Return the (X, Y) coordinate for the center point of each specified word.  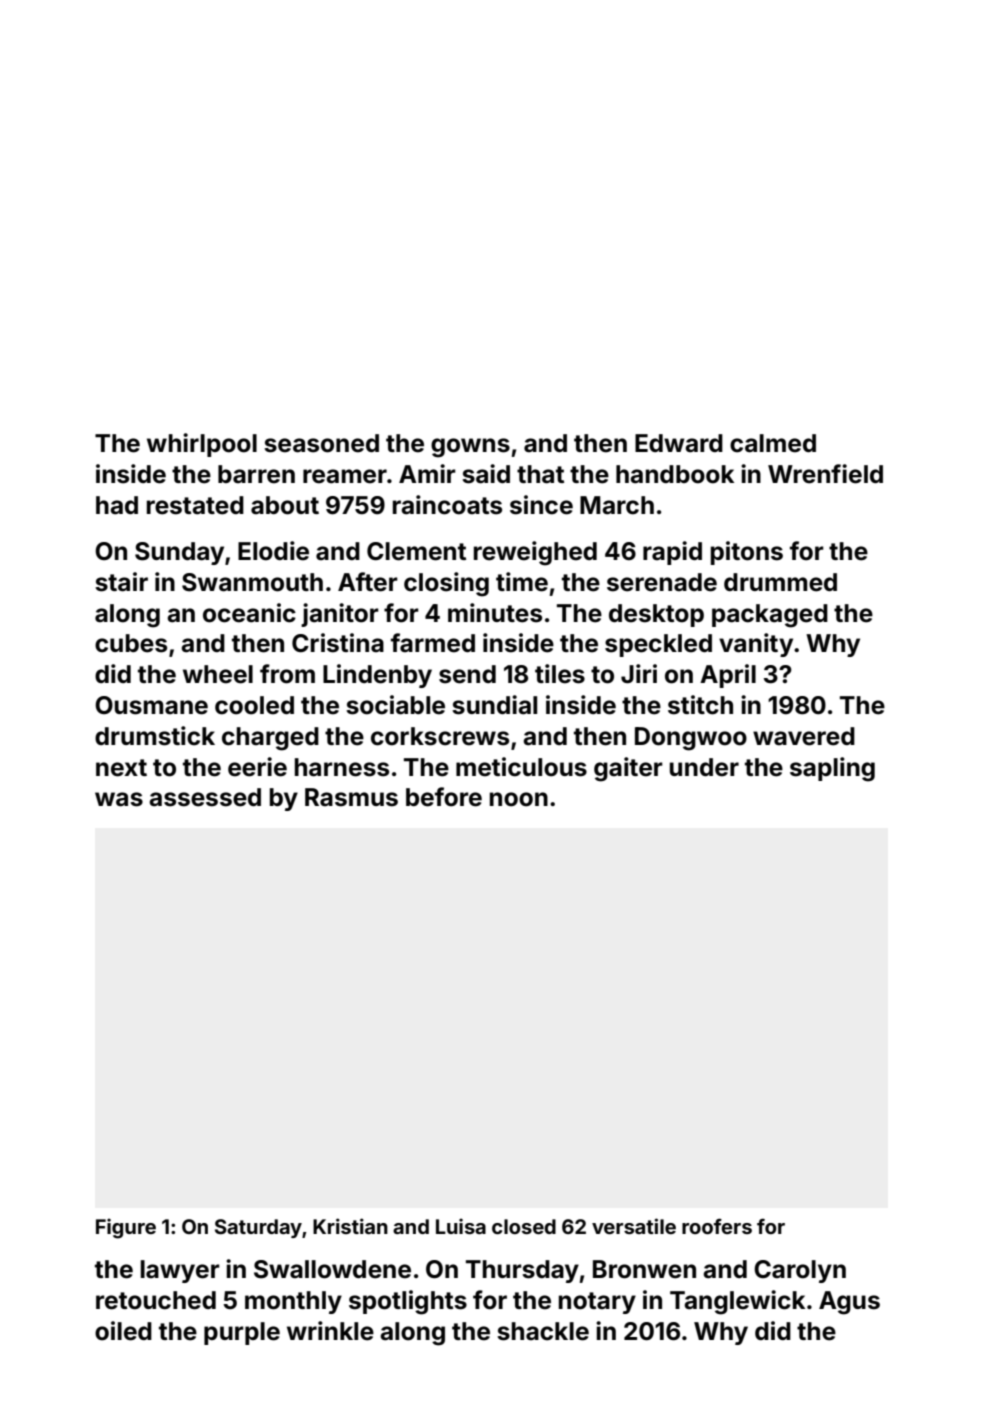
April (728, 676)
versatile (634, 1226)
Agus (849, 1303)
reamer (345, 476)
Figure (126, 1228)
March (617, 505)
